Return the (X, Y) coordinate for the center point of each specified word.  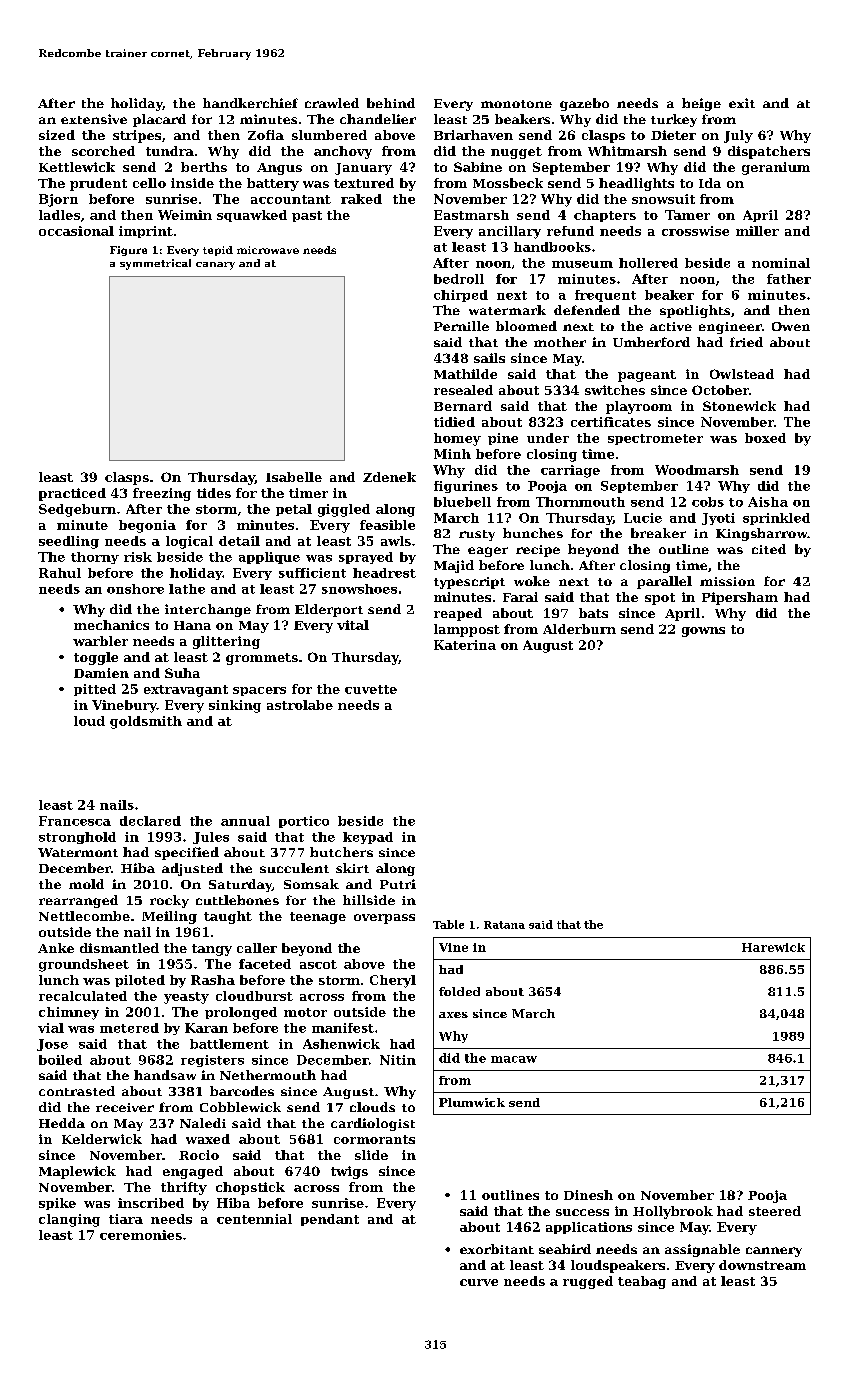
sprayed (366, 558)
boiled (60, 1060)
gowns (703, 632)
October (720, 390)
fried (746, 342)
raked (361, 199)
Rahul (60, 573)
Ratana (504, 925)
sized (57, 135)
